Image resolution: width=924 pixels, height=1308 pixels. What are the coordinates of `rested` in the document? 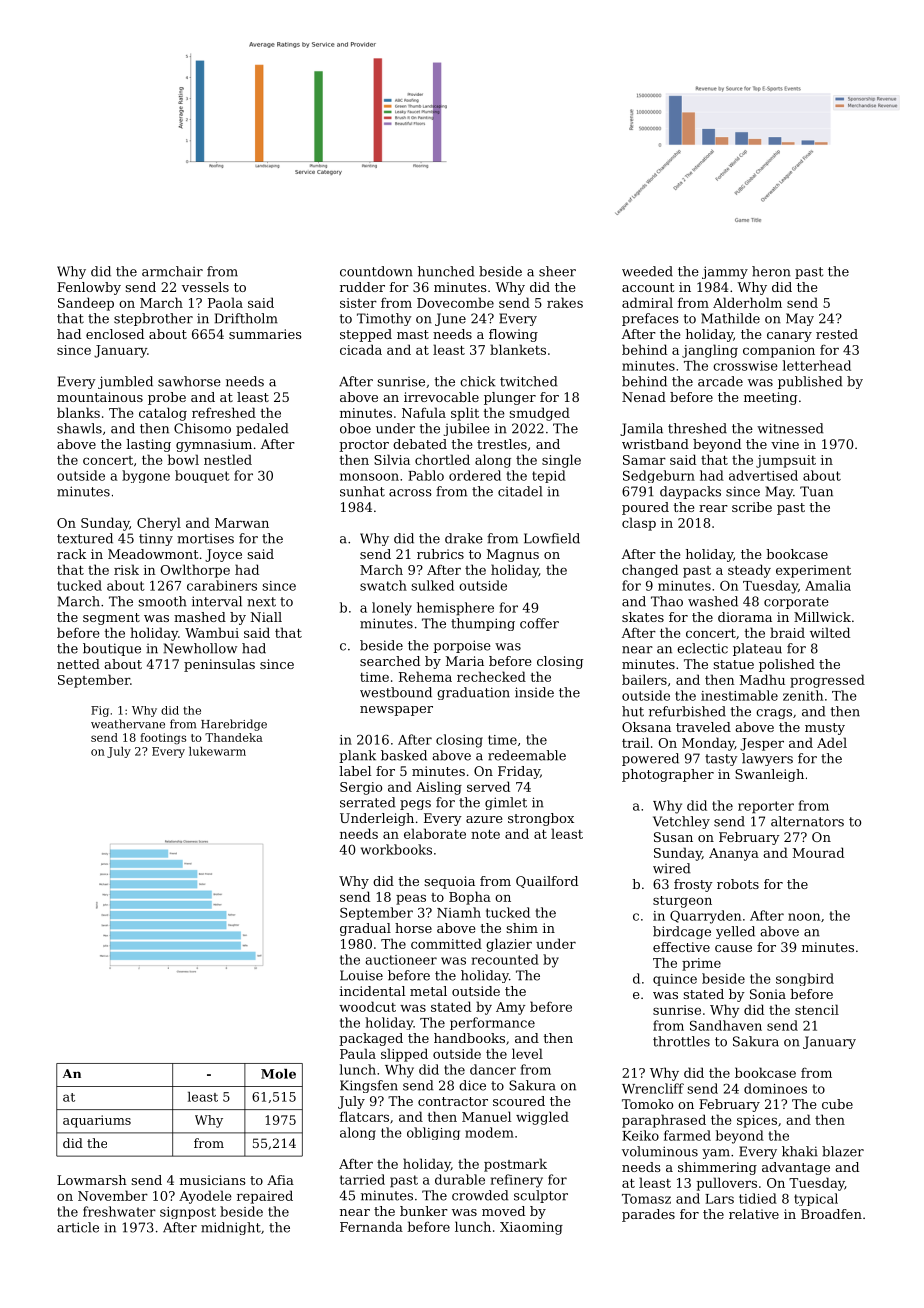 It's located at (837, 334).
